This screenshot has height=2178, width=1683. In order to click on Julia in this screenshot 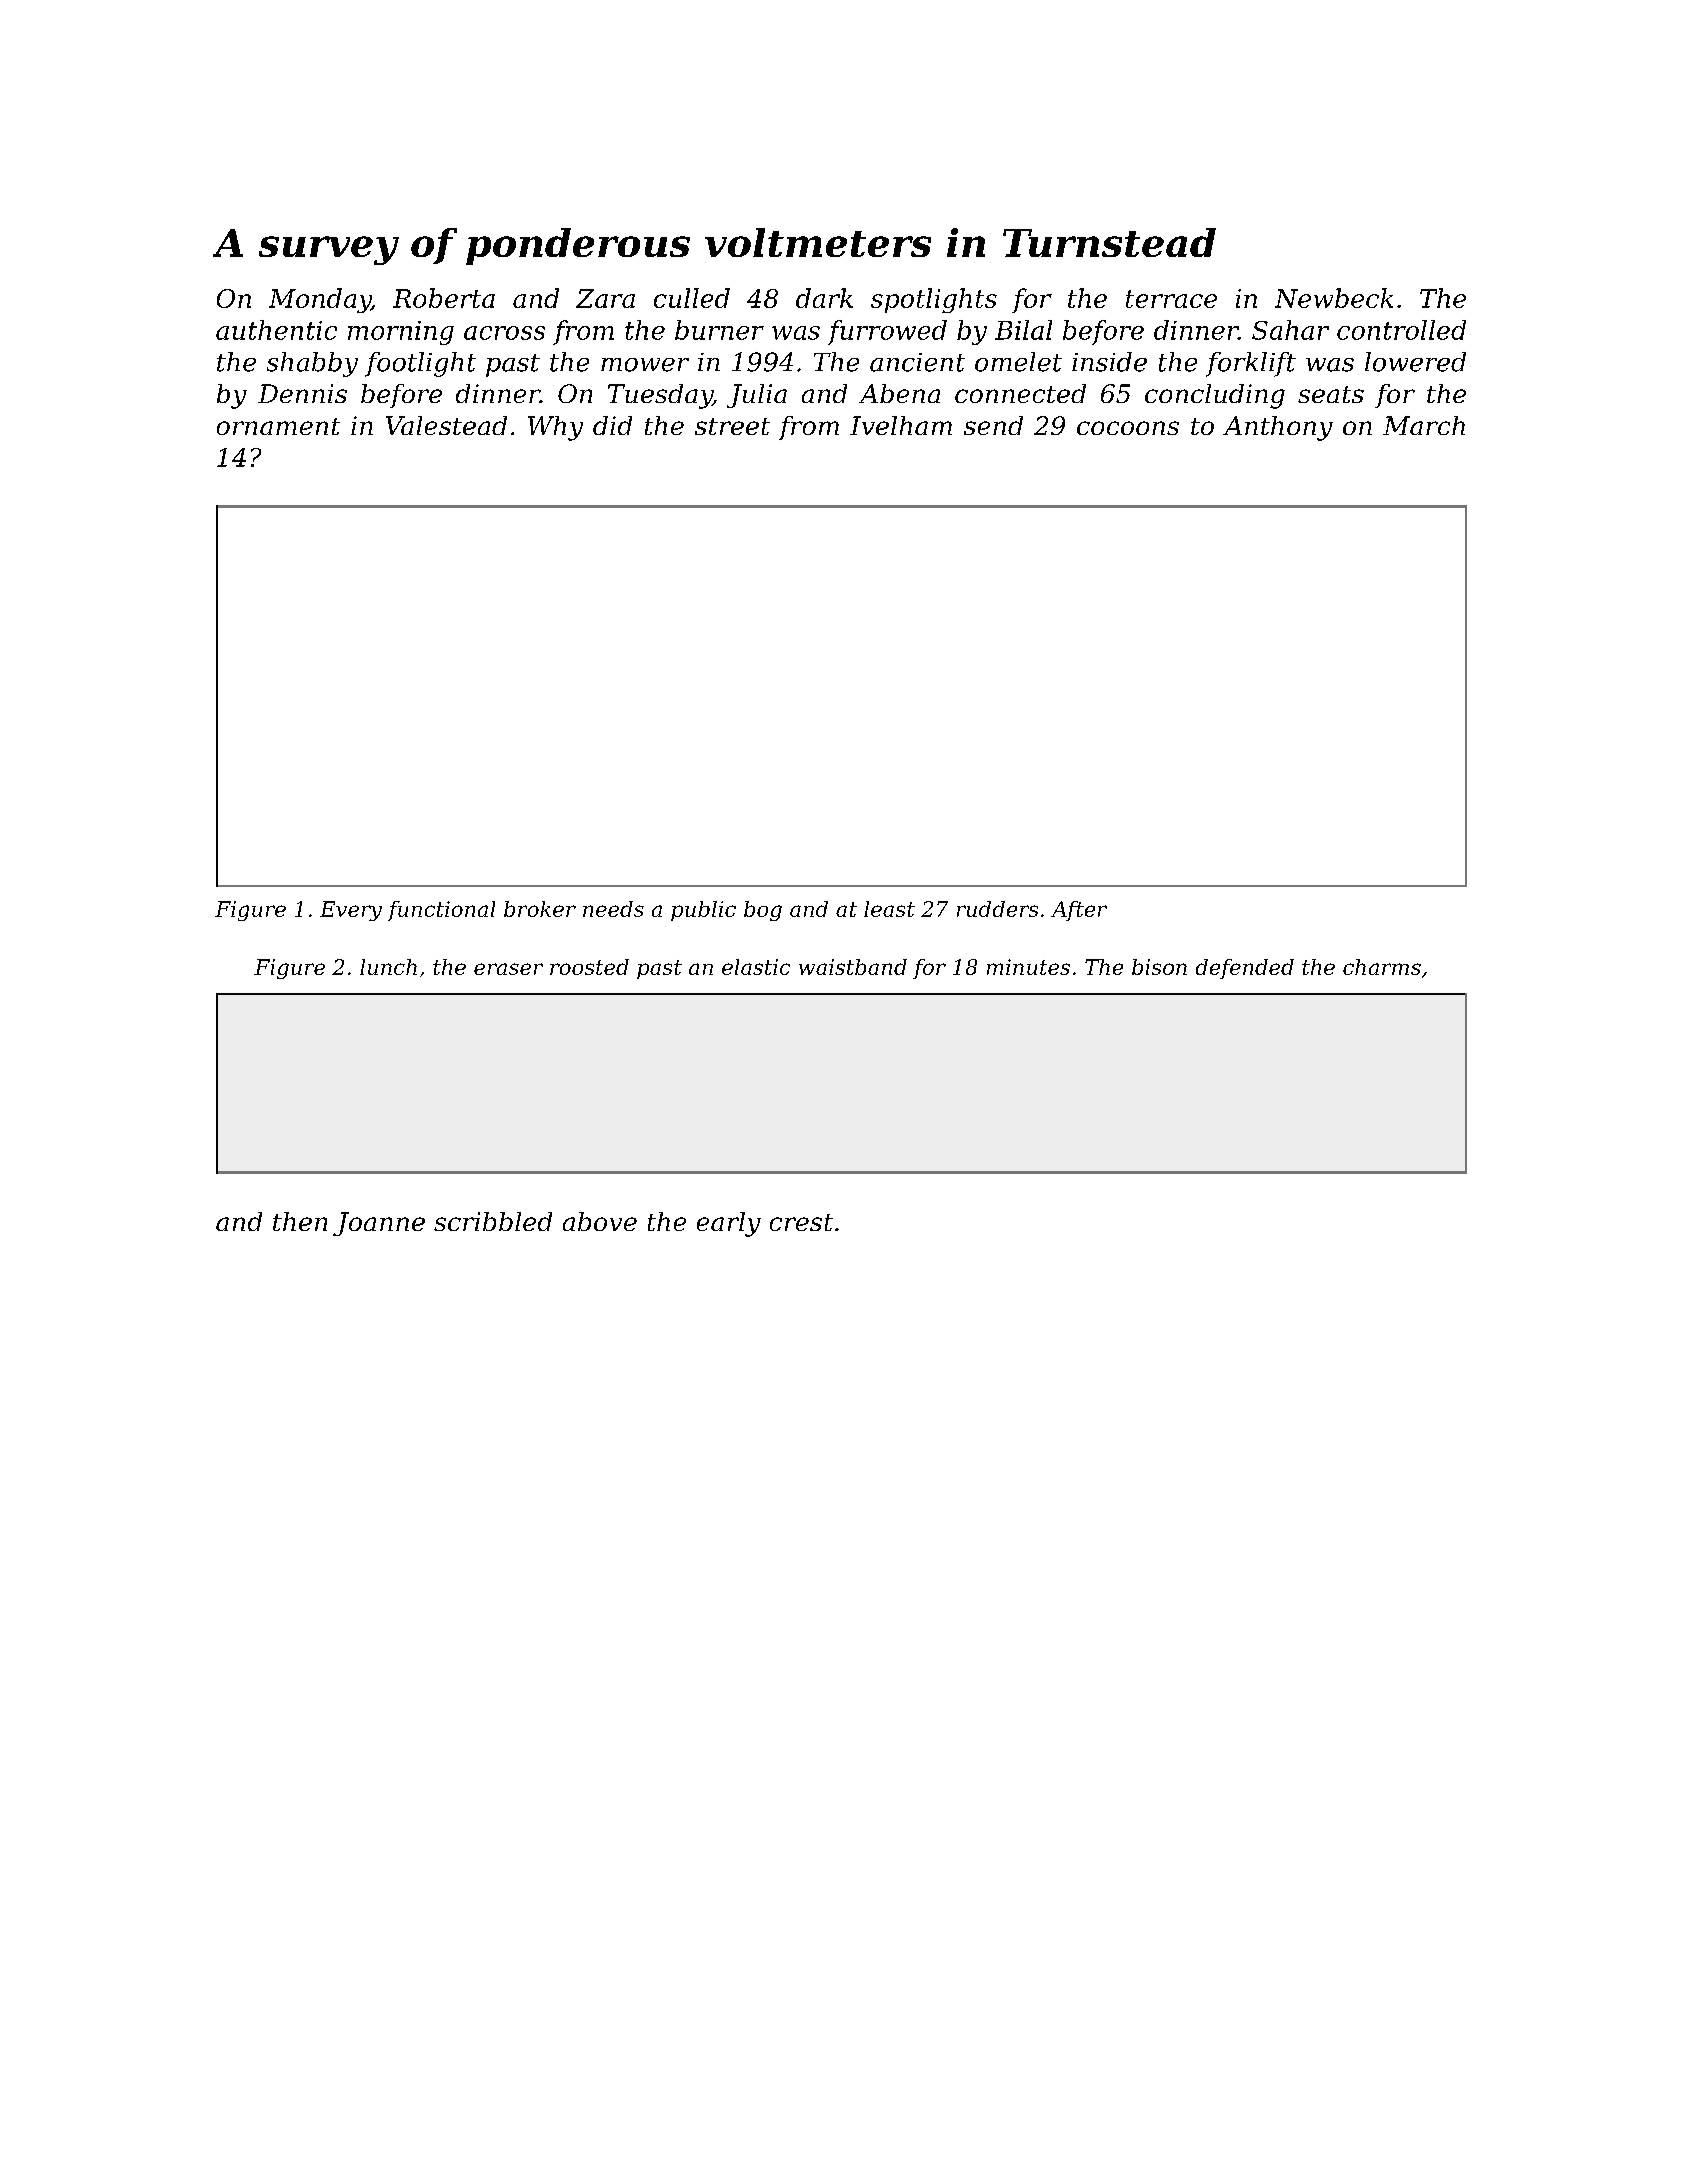, I will do `click(757, 396)`.
